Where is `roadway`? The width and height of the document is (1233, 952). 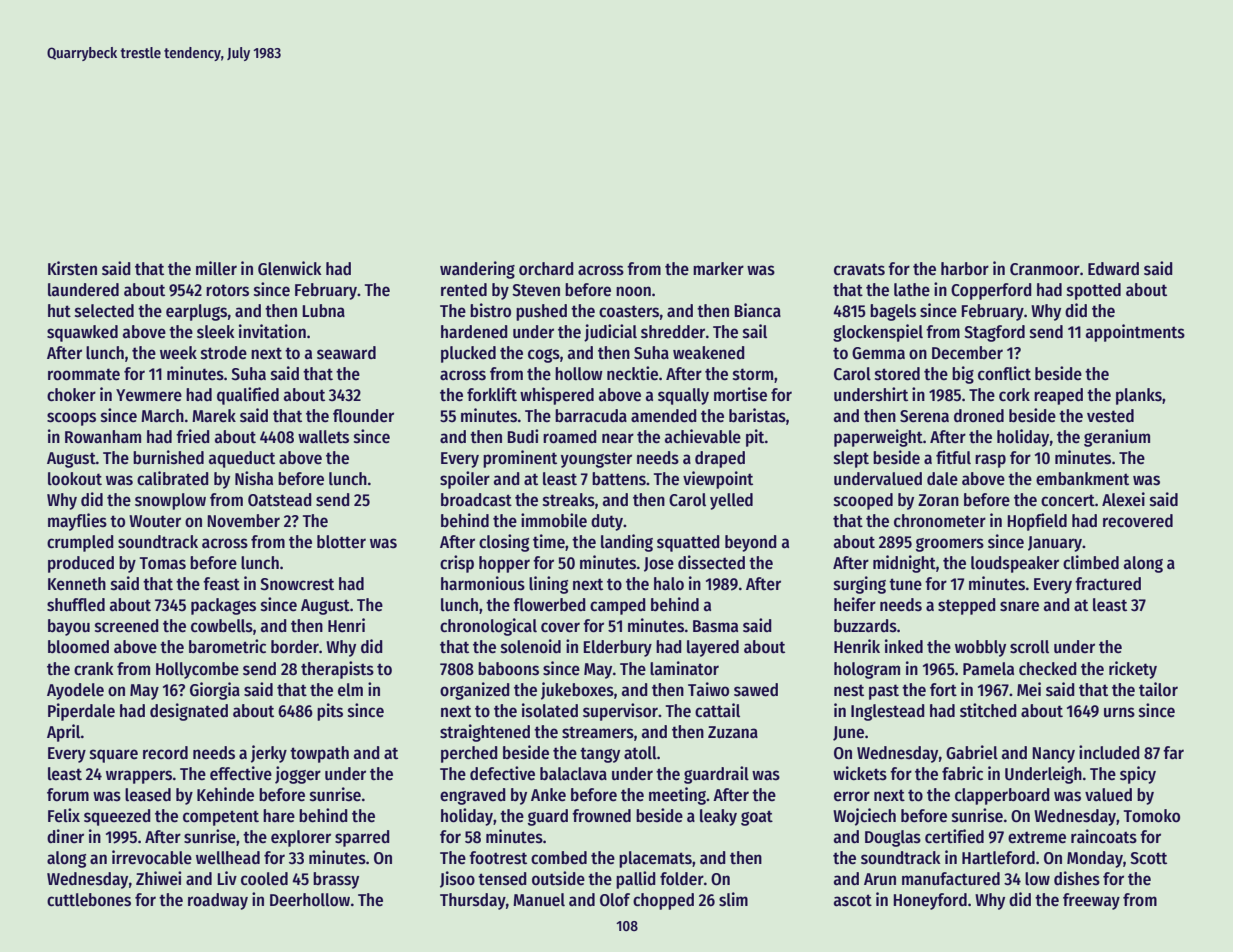
roadway is located at coordinates (218, 901).
